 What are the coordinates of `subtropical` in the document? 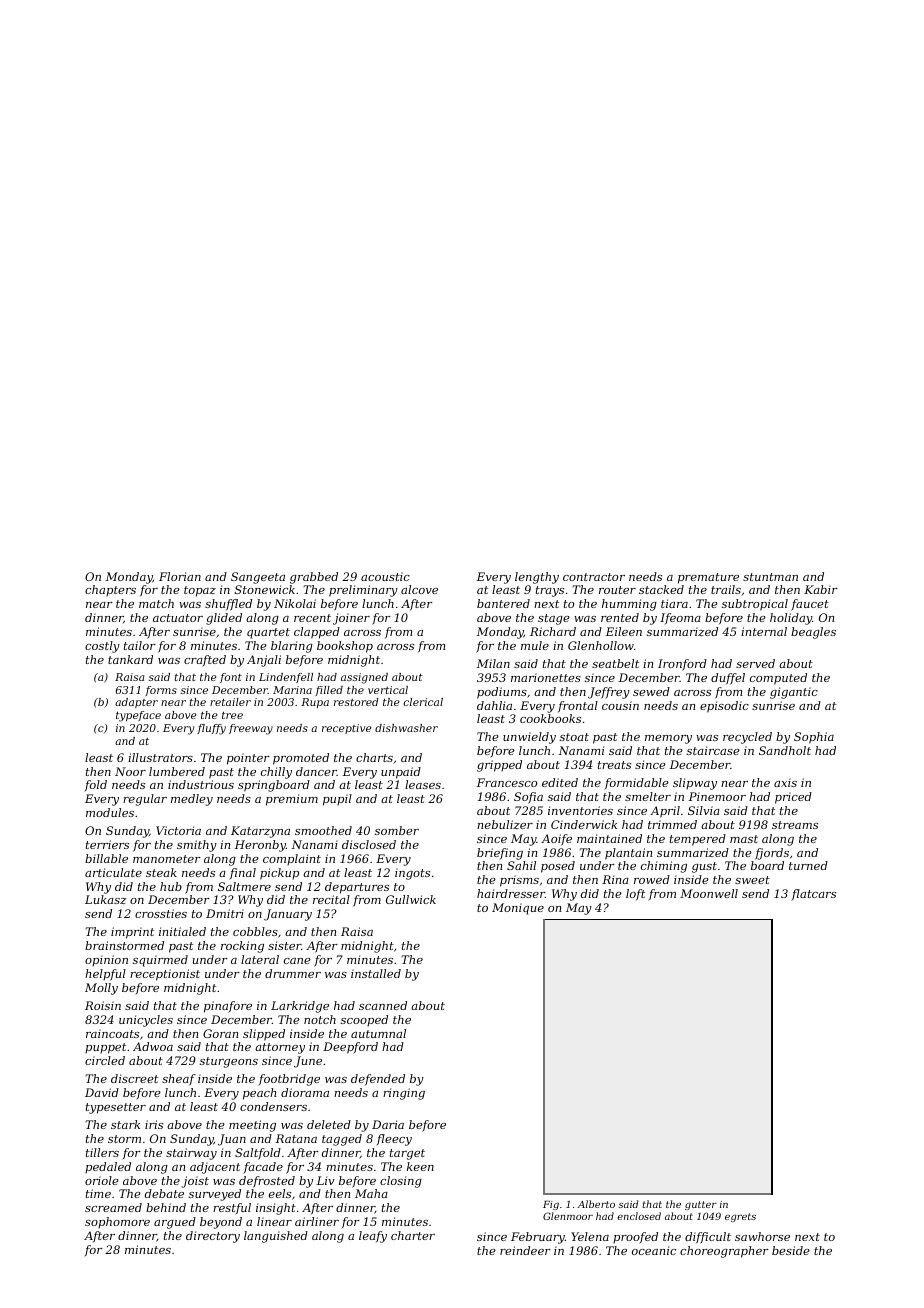 It's located at (755, 605).
